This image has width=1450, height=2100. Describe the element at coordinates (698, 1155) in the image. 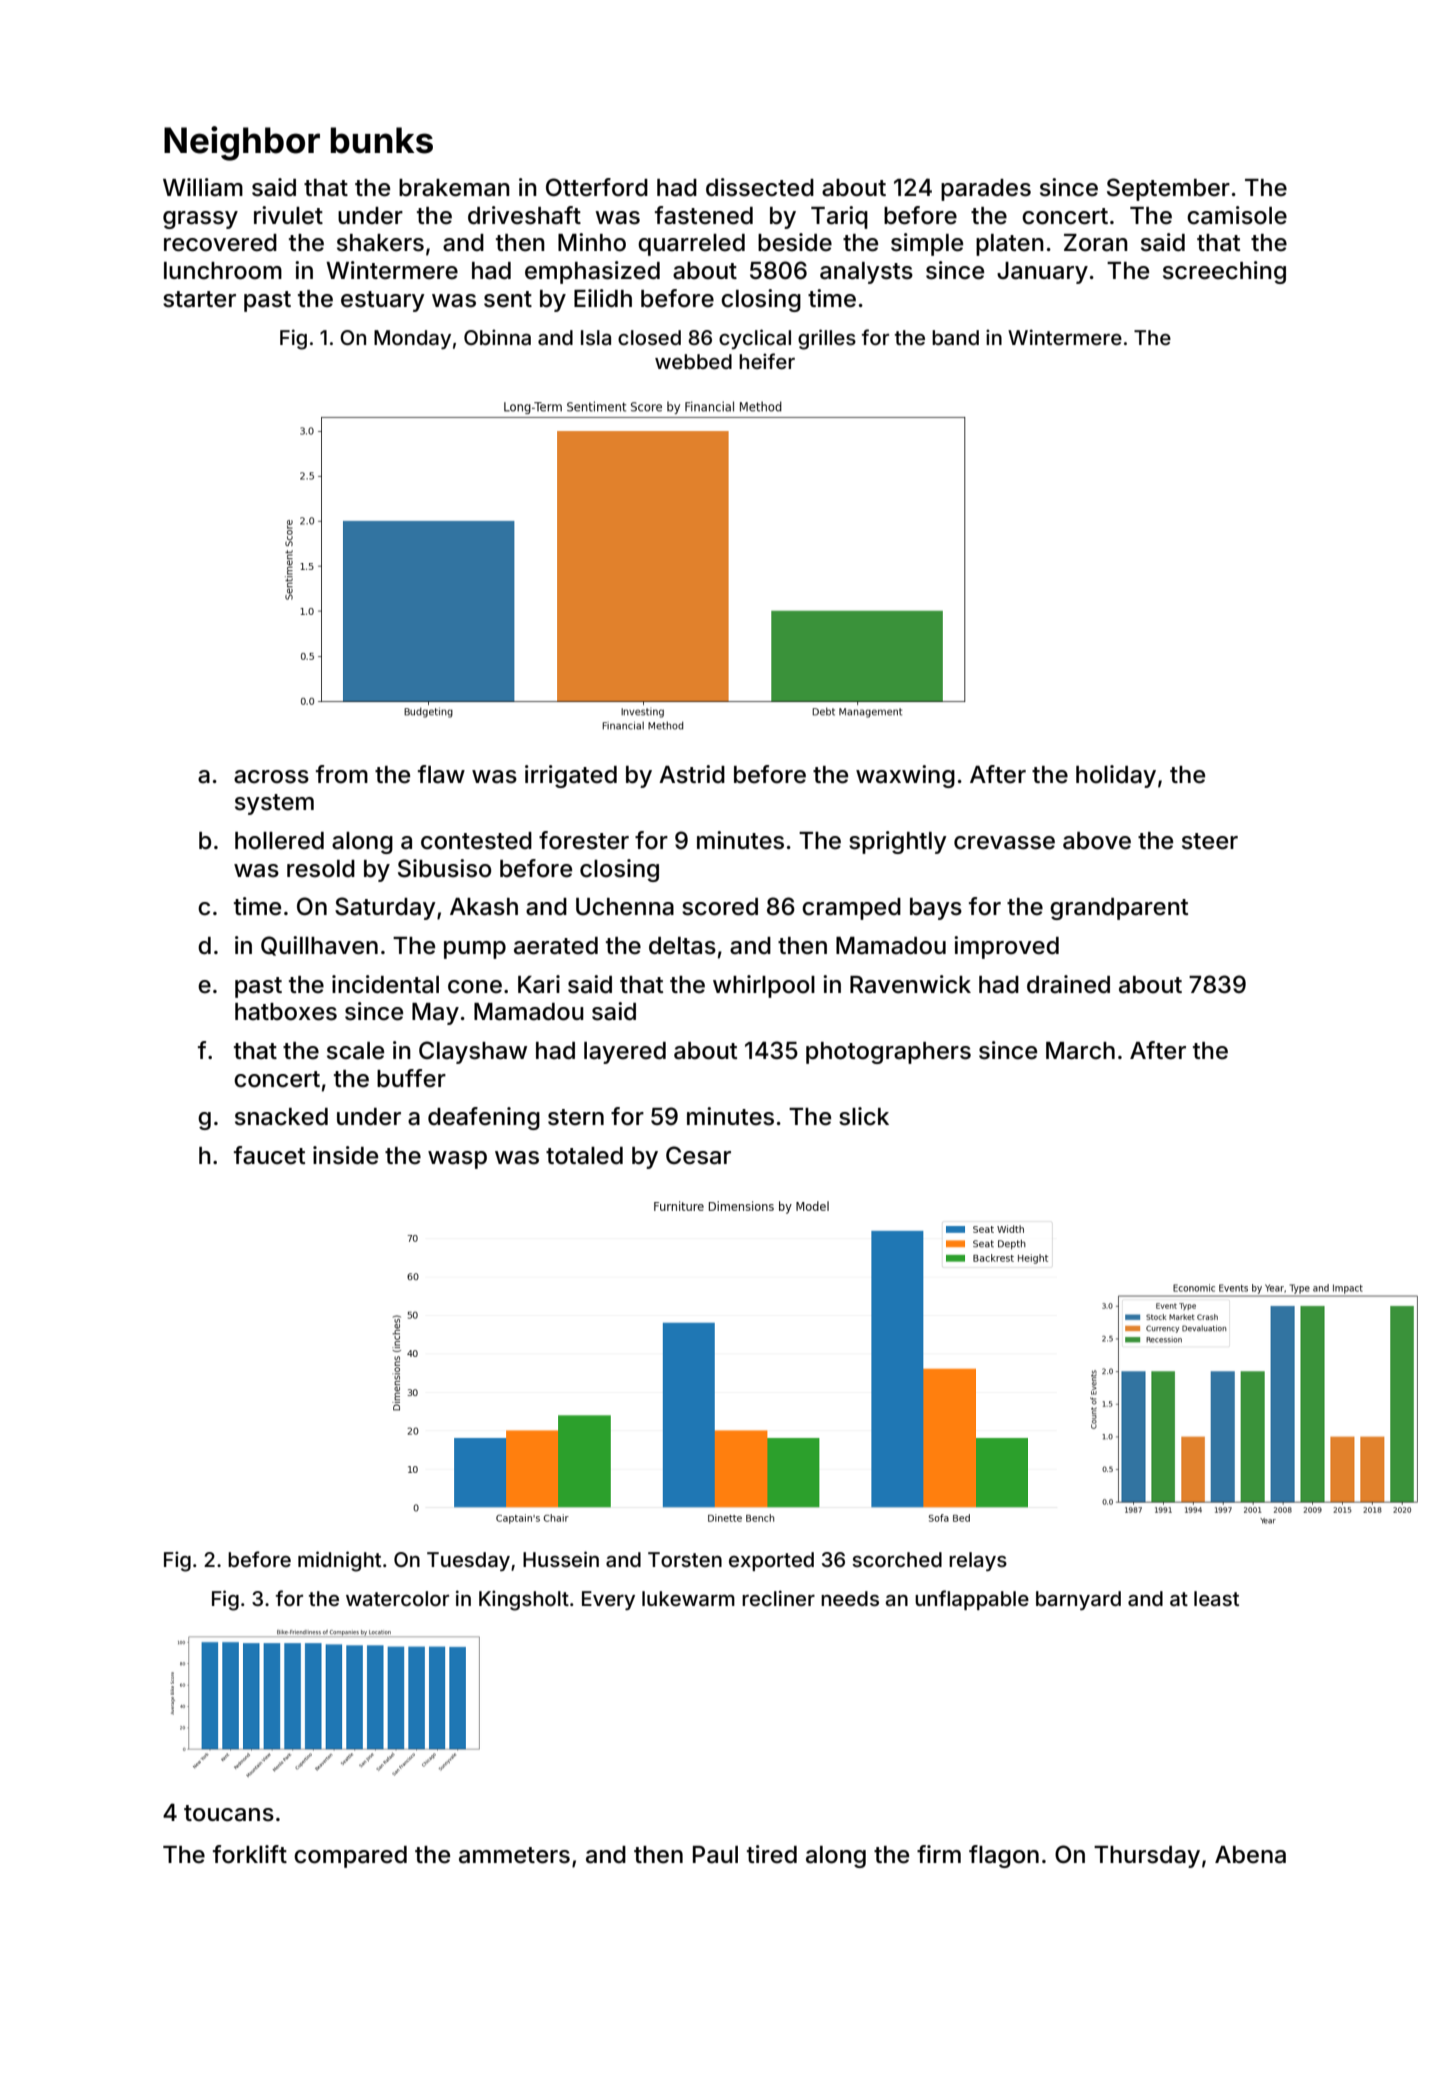

I see `Cesar` at that location.
